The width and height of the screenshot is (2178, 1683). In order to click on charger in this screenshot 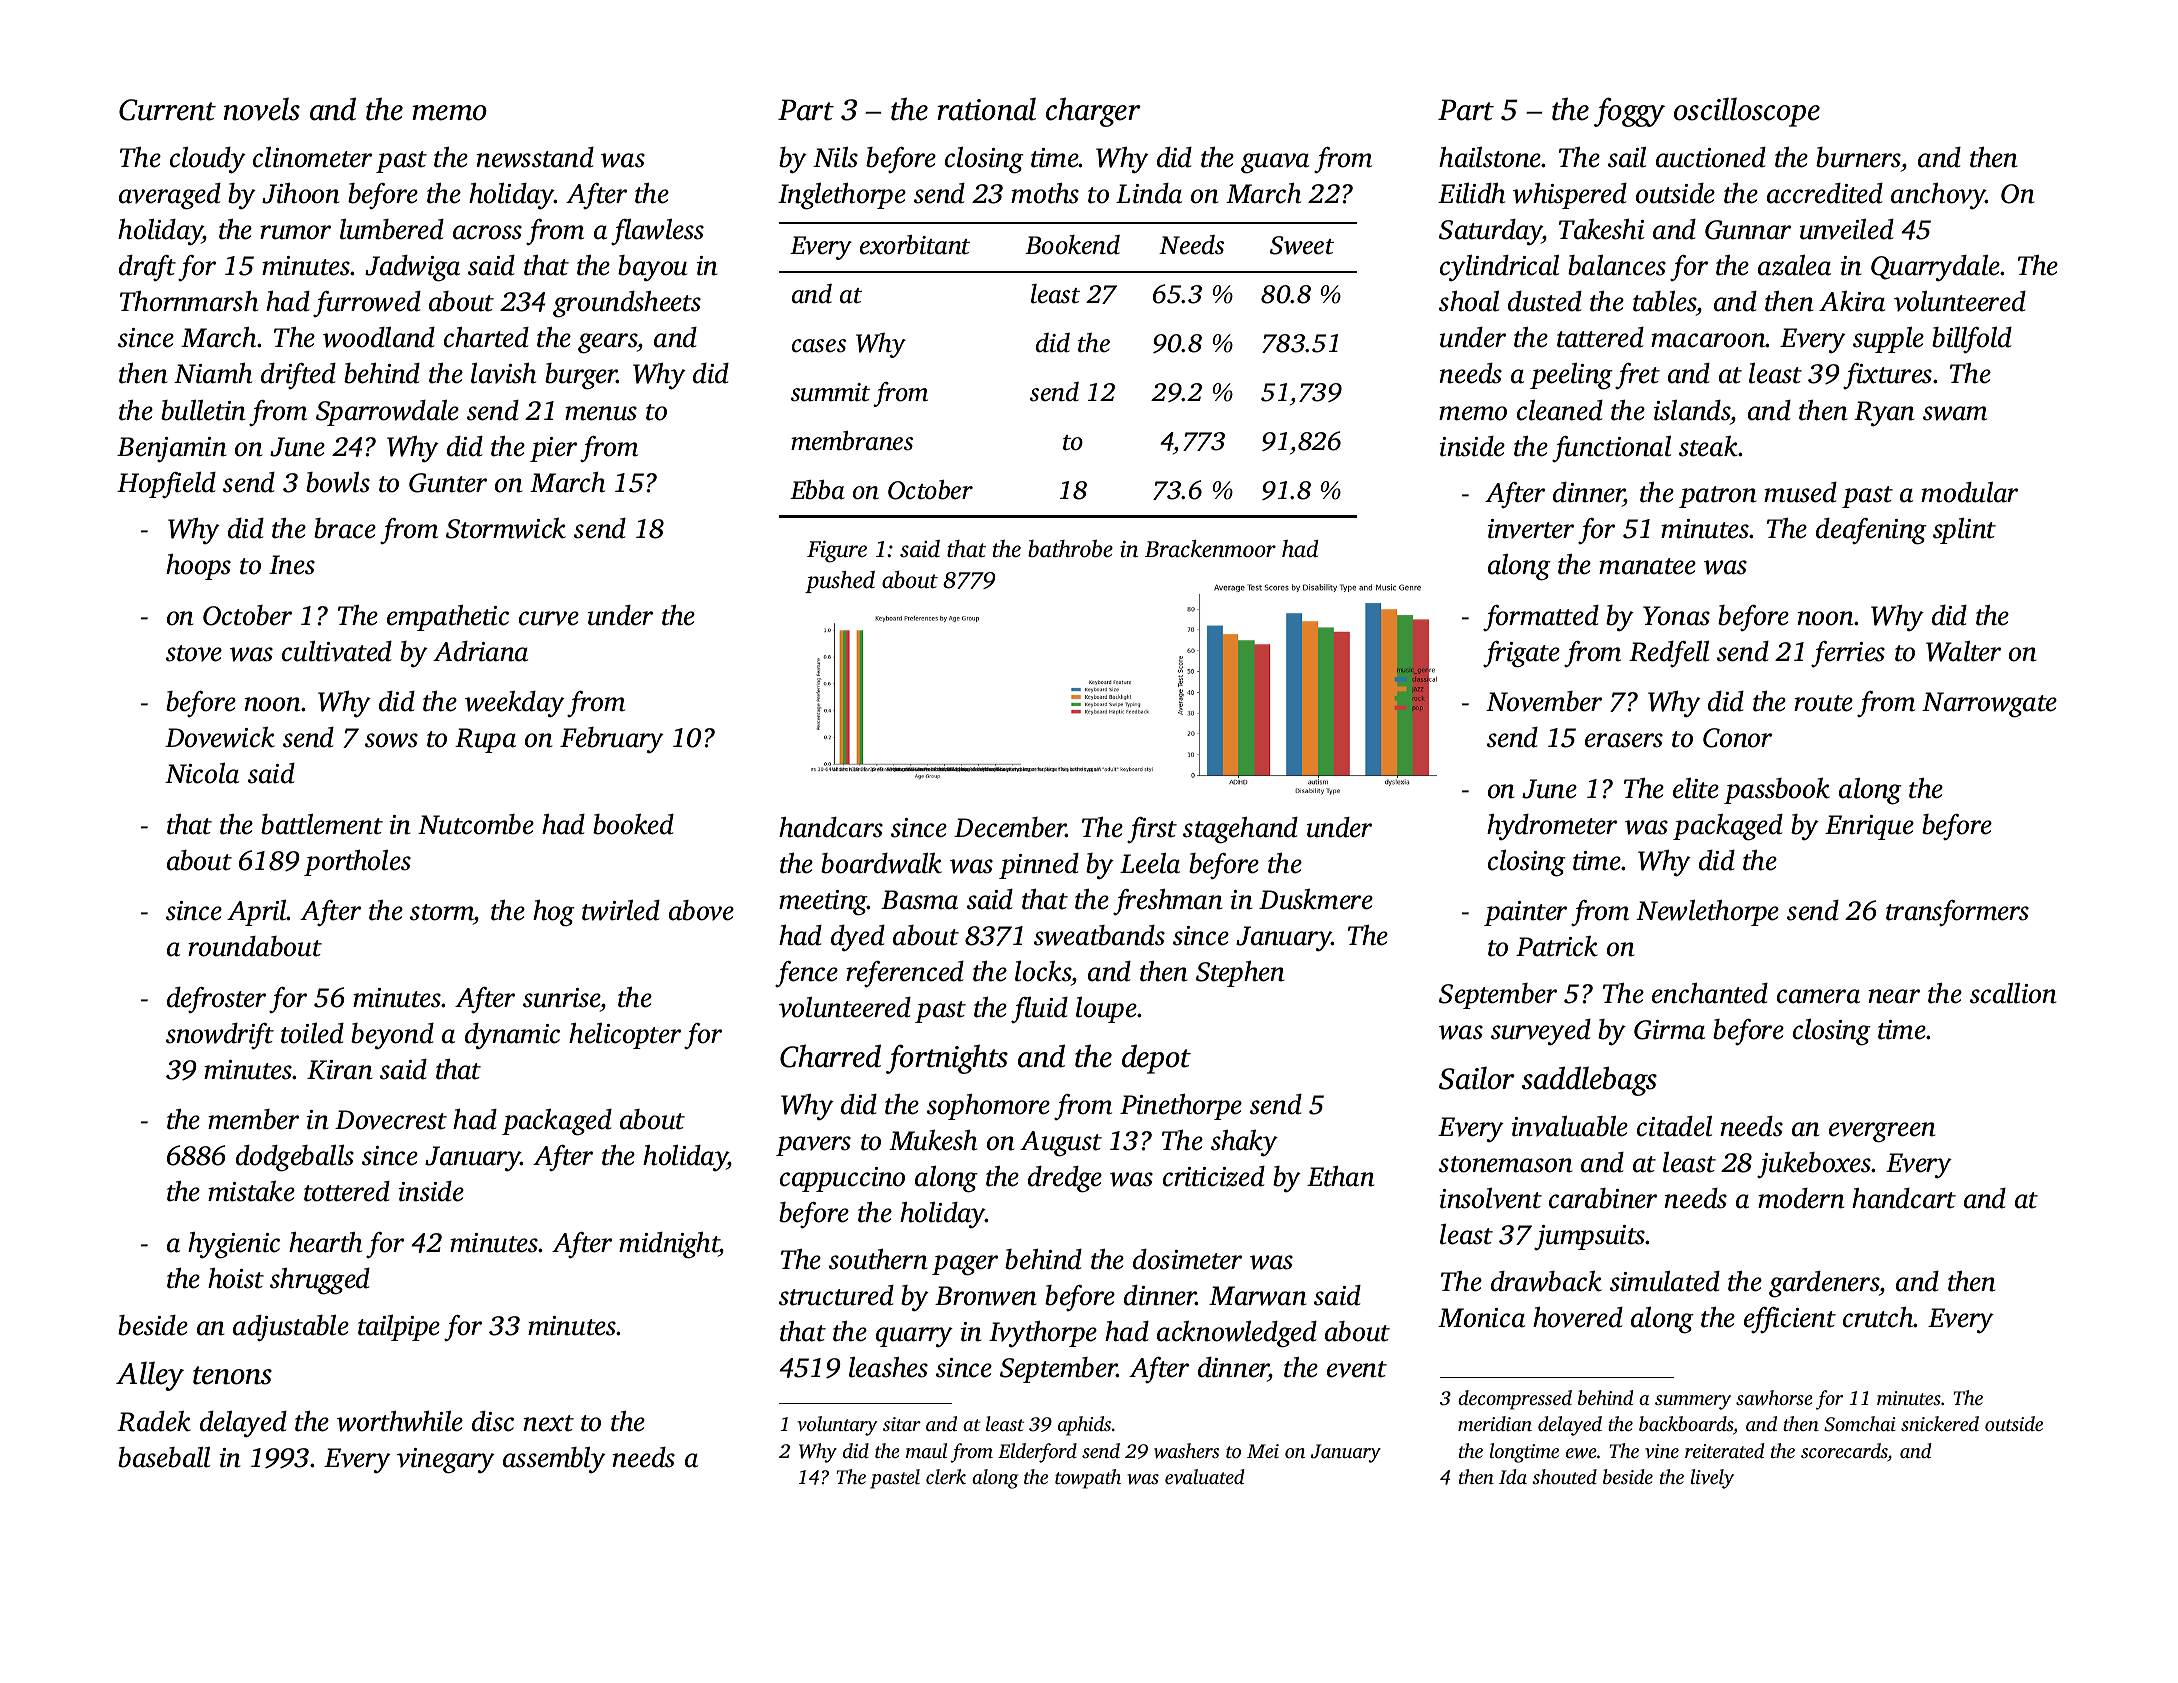, I will do `click(1093, 112)`.
